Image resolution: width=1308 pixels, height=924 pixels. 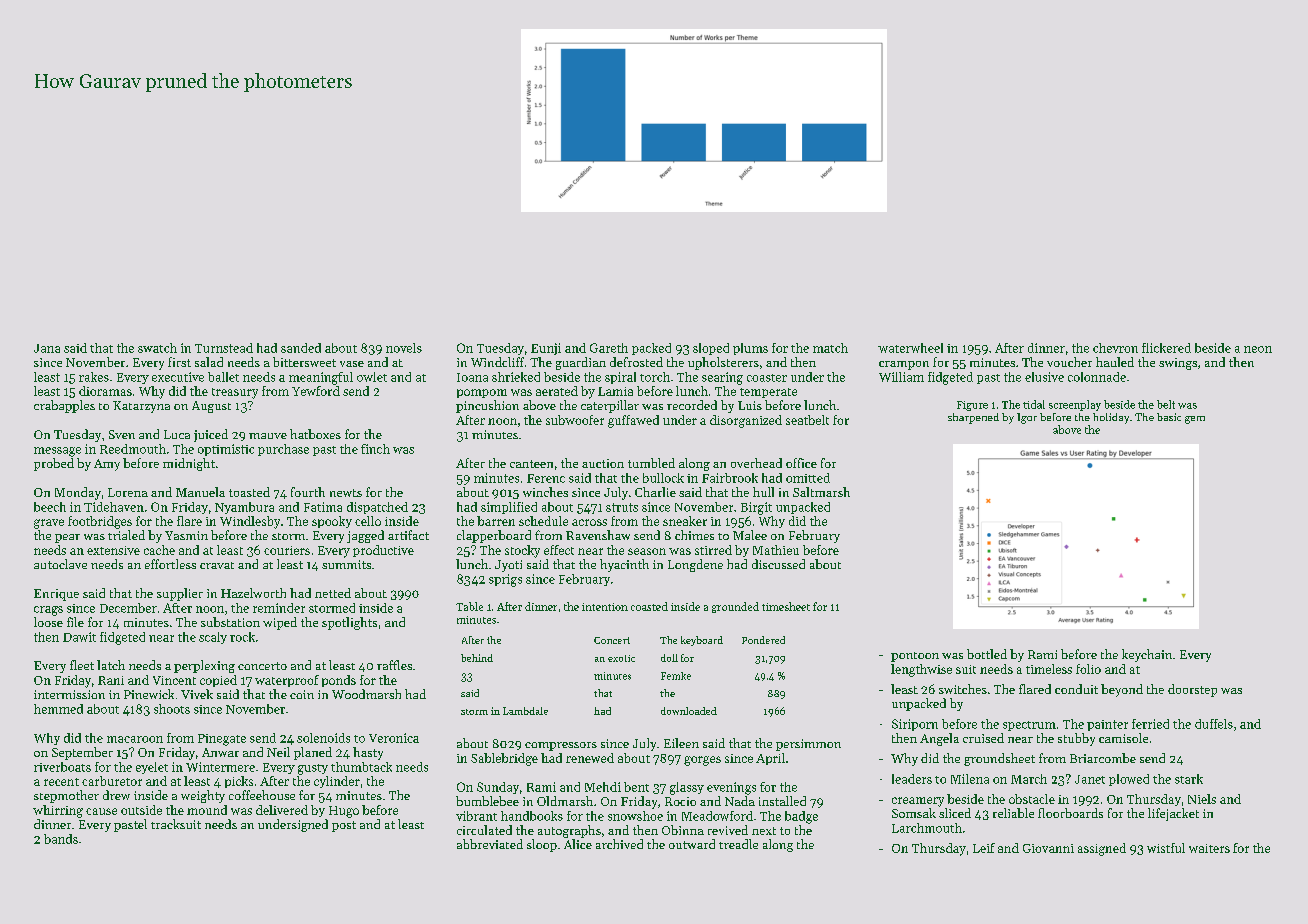 I want to click on riverboats, so click(x=62, y=767).
